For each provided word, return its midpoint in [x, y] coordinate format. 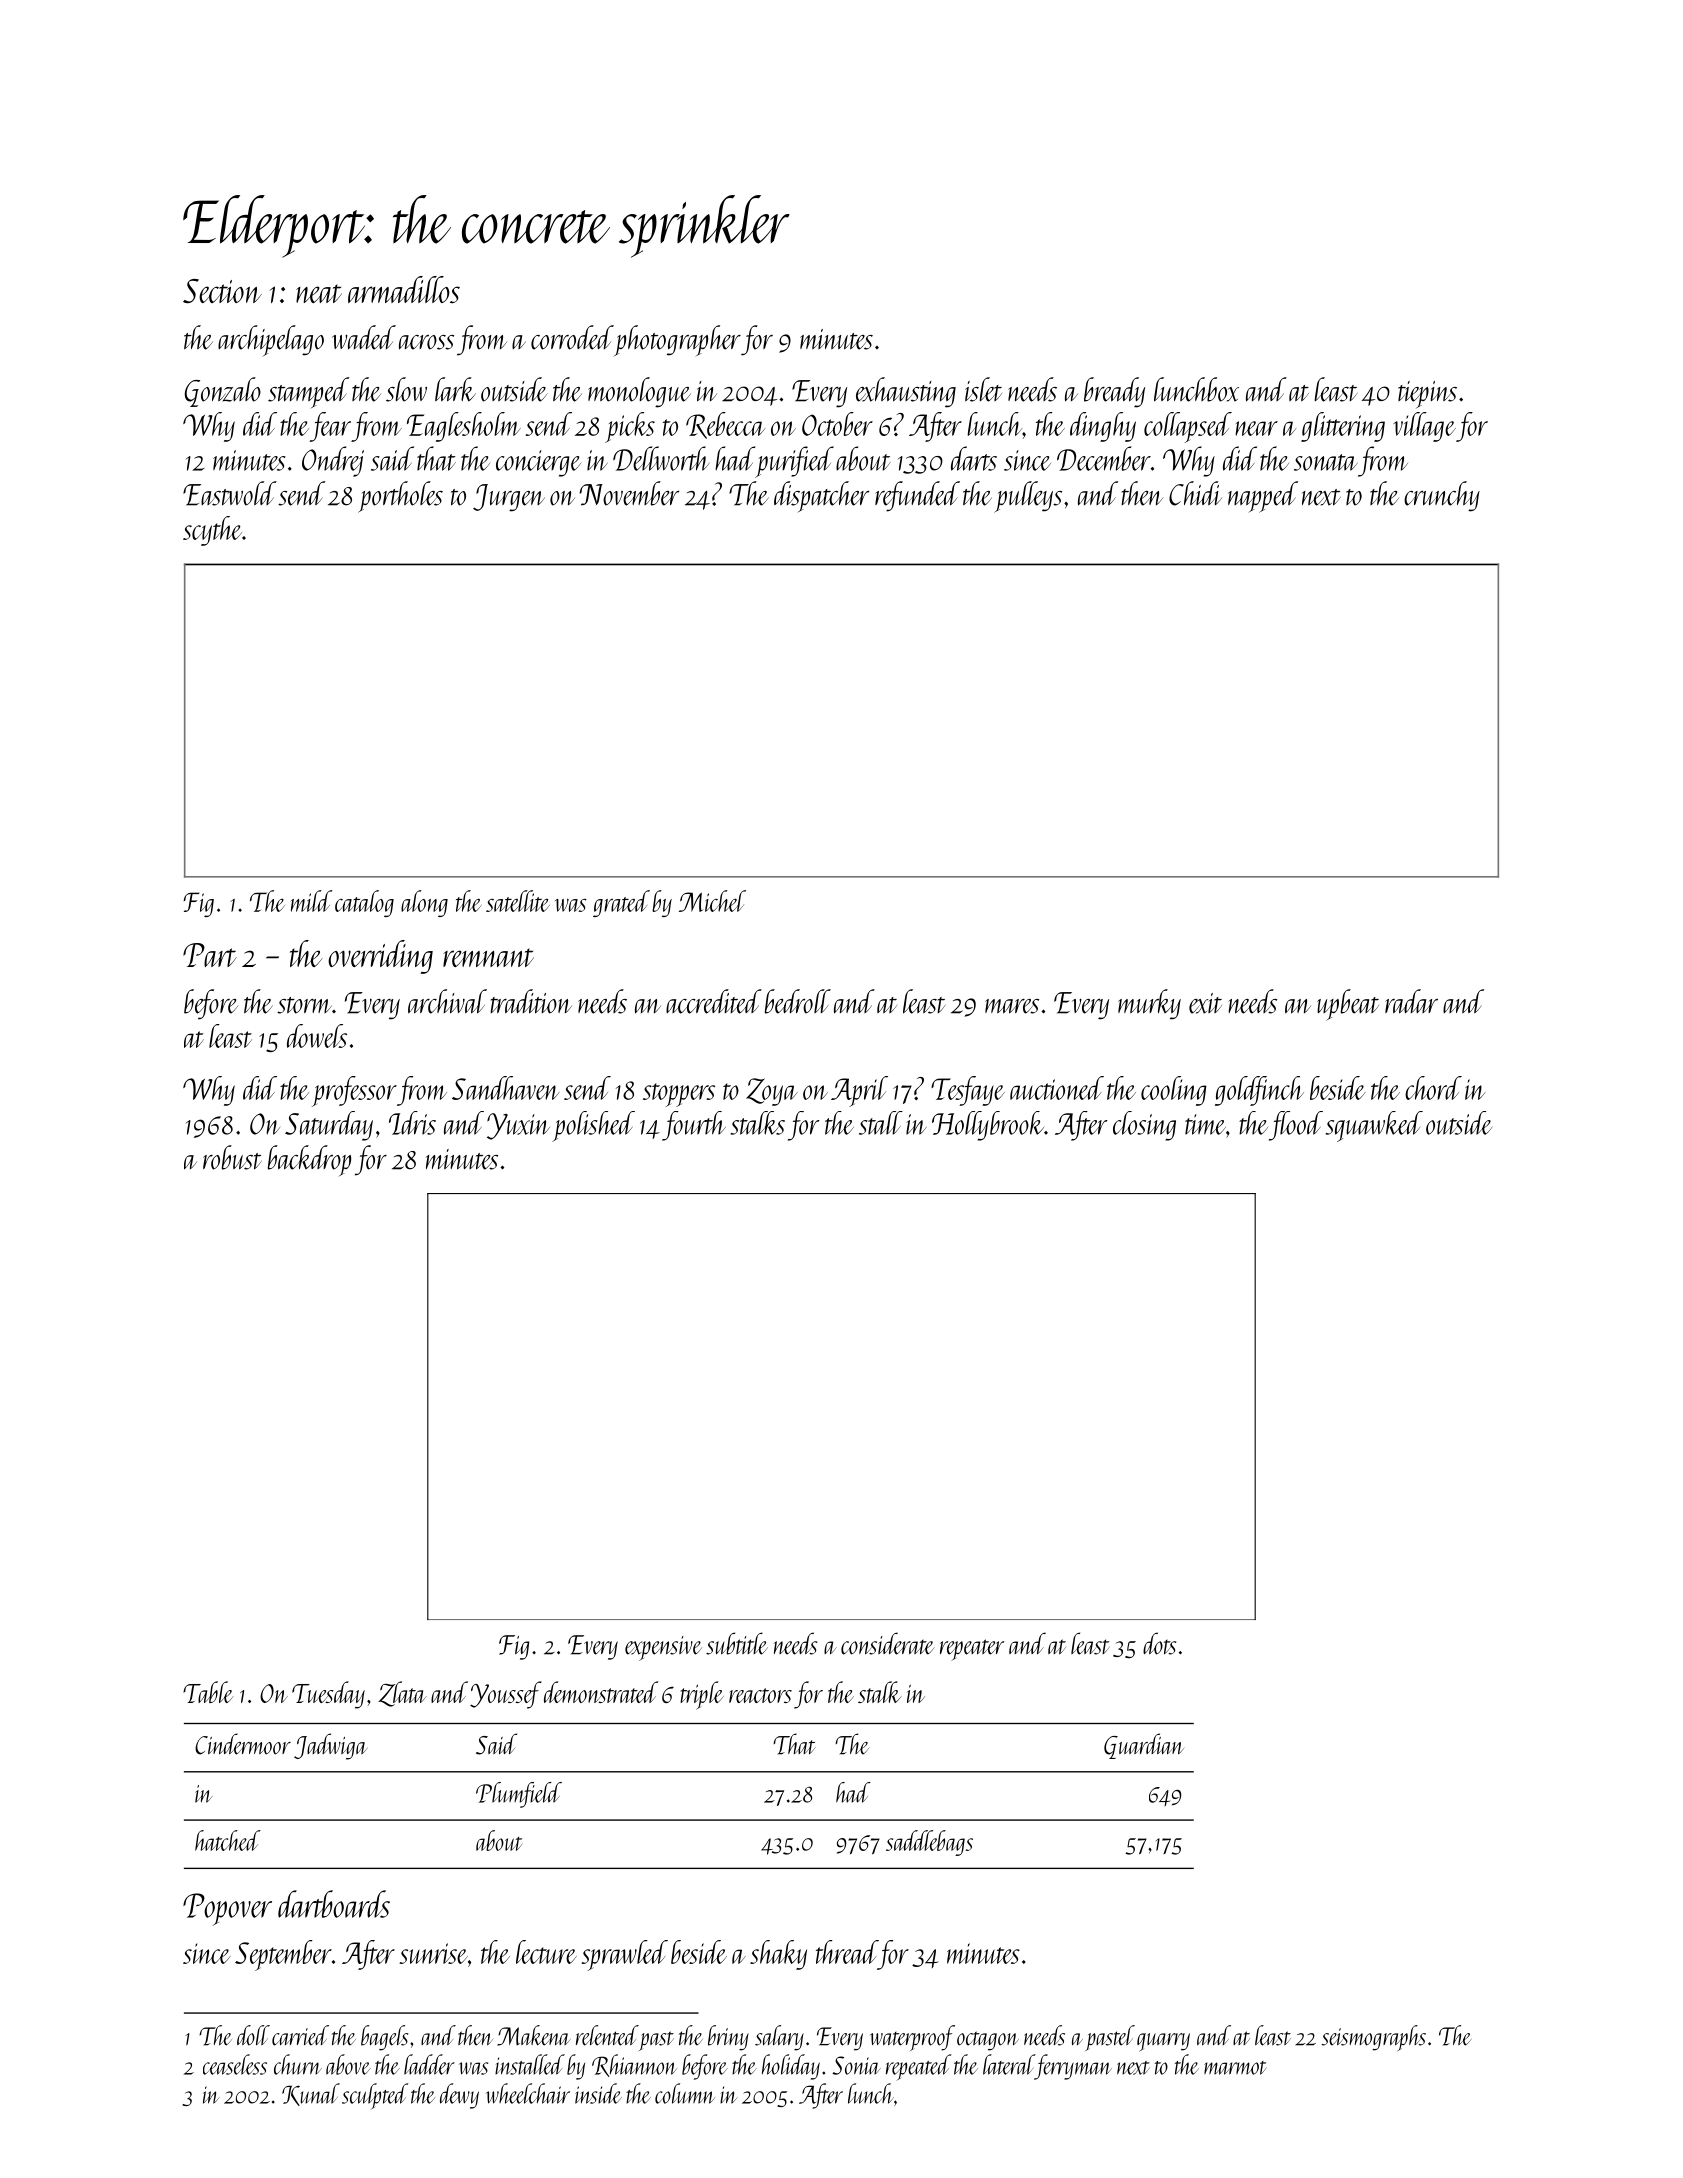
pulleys [1028, 497]
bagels [385, 2038]
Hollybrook [988, 1126]
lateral [1009, 2064]
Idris [412, 1123]
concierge [538, 463]
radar [1411, 1001]
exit [1205, 1003]
